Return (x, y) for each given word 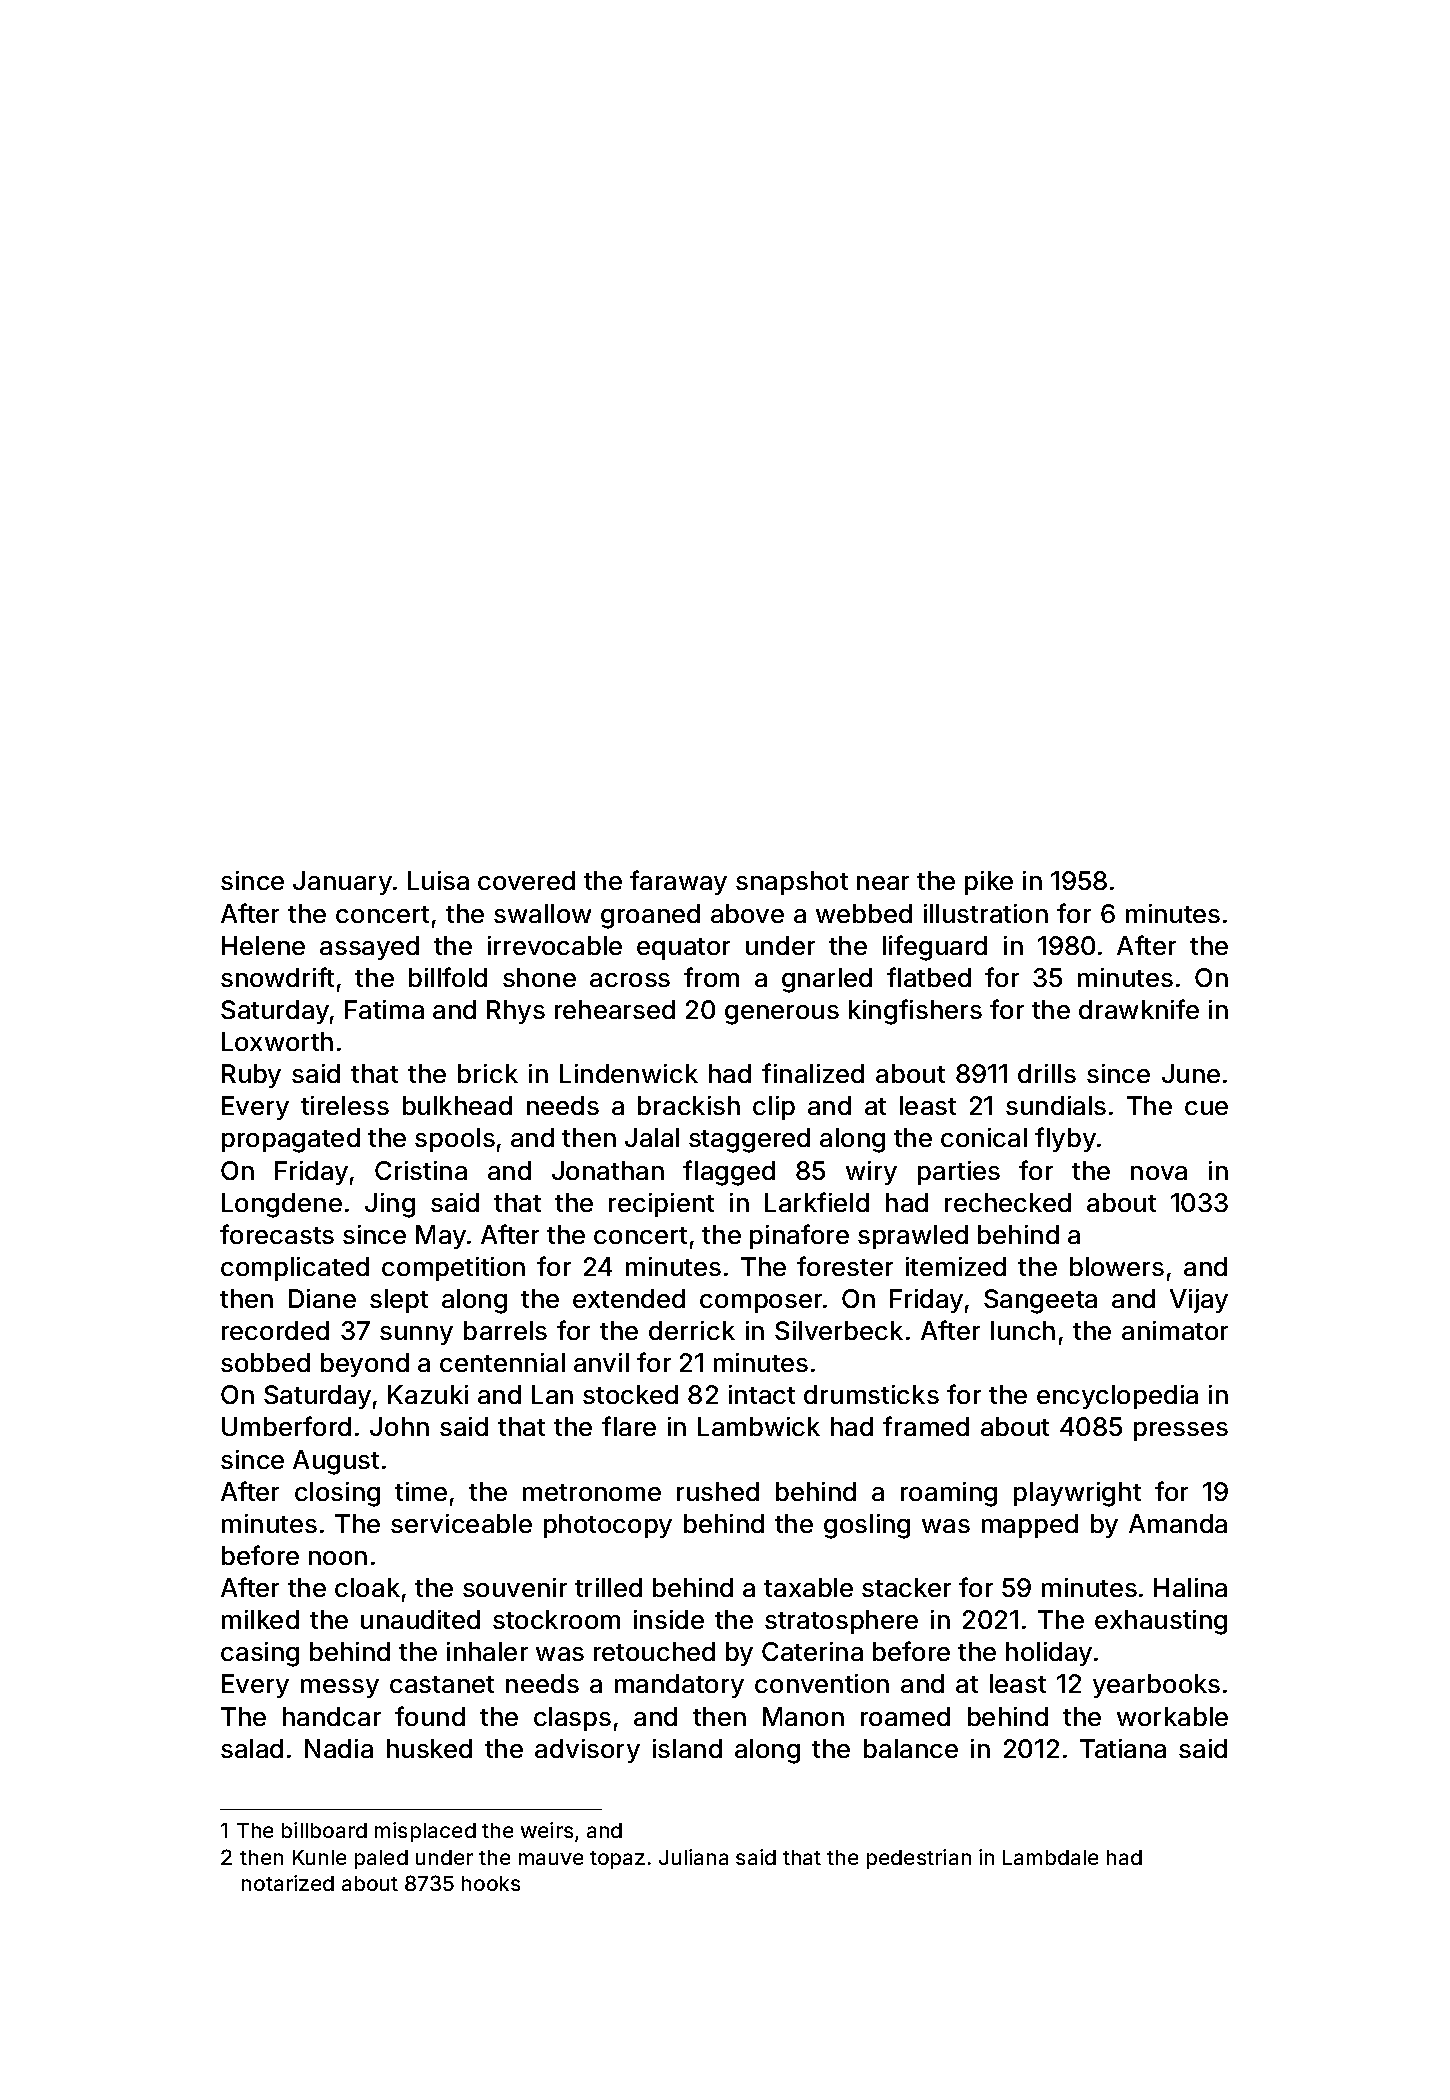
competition (453, 1269)
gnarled (827, 980)
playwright (1077, 1494)
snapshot (792, 883)
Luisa (438, 880)
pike (989, 883)
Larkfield (817, 1202)
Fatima (384, 1009)
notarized (288, 1883)
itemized (956, 1266)
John (399, 1426)
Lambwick (759, 1426)
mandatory (679, 1686)
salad (252, 1748)
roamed (905, 1716)
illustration (986, 913)
